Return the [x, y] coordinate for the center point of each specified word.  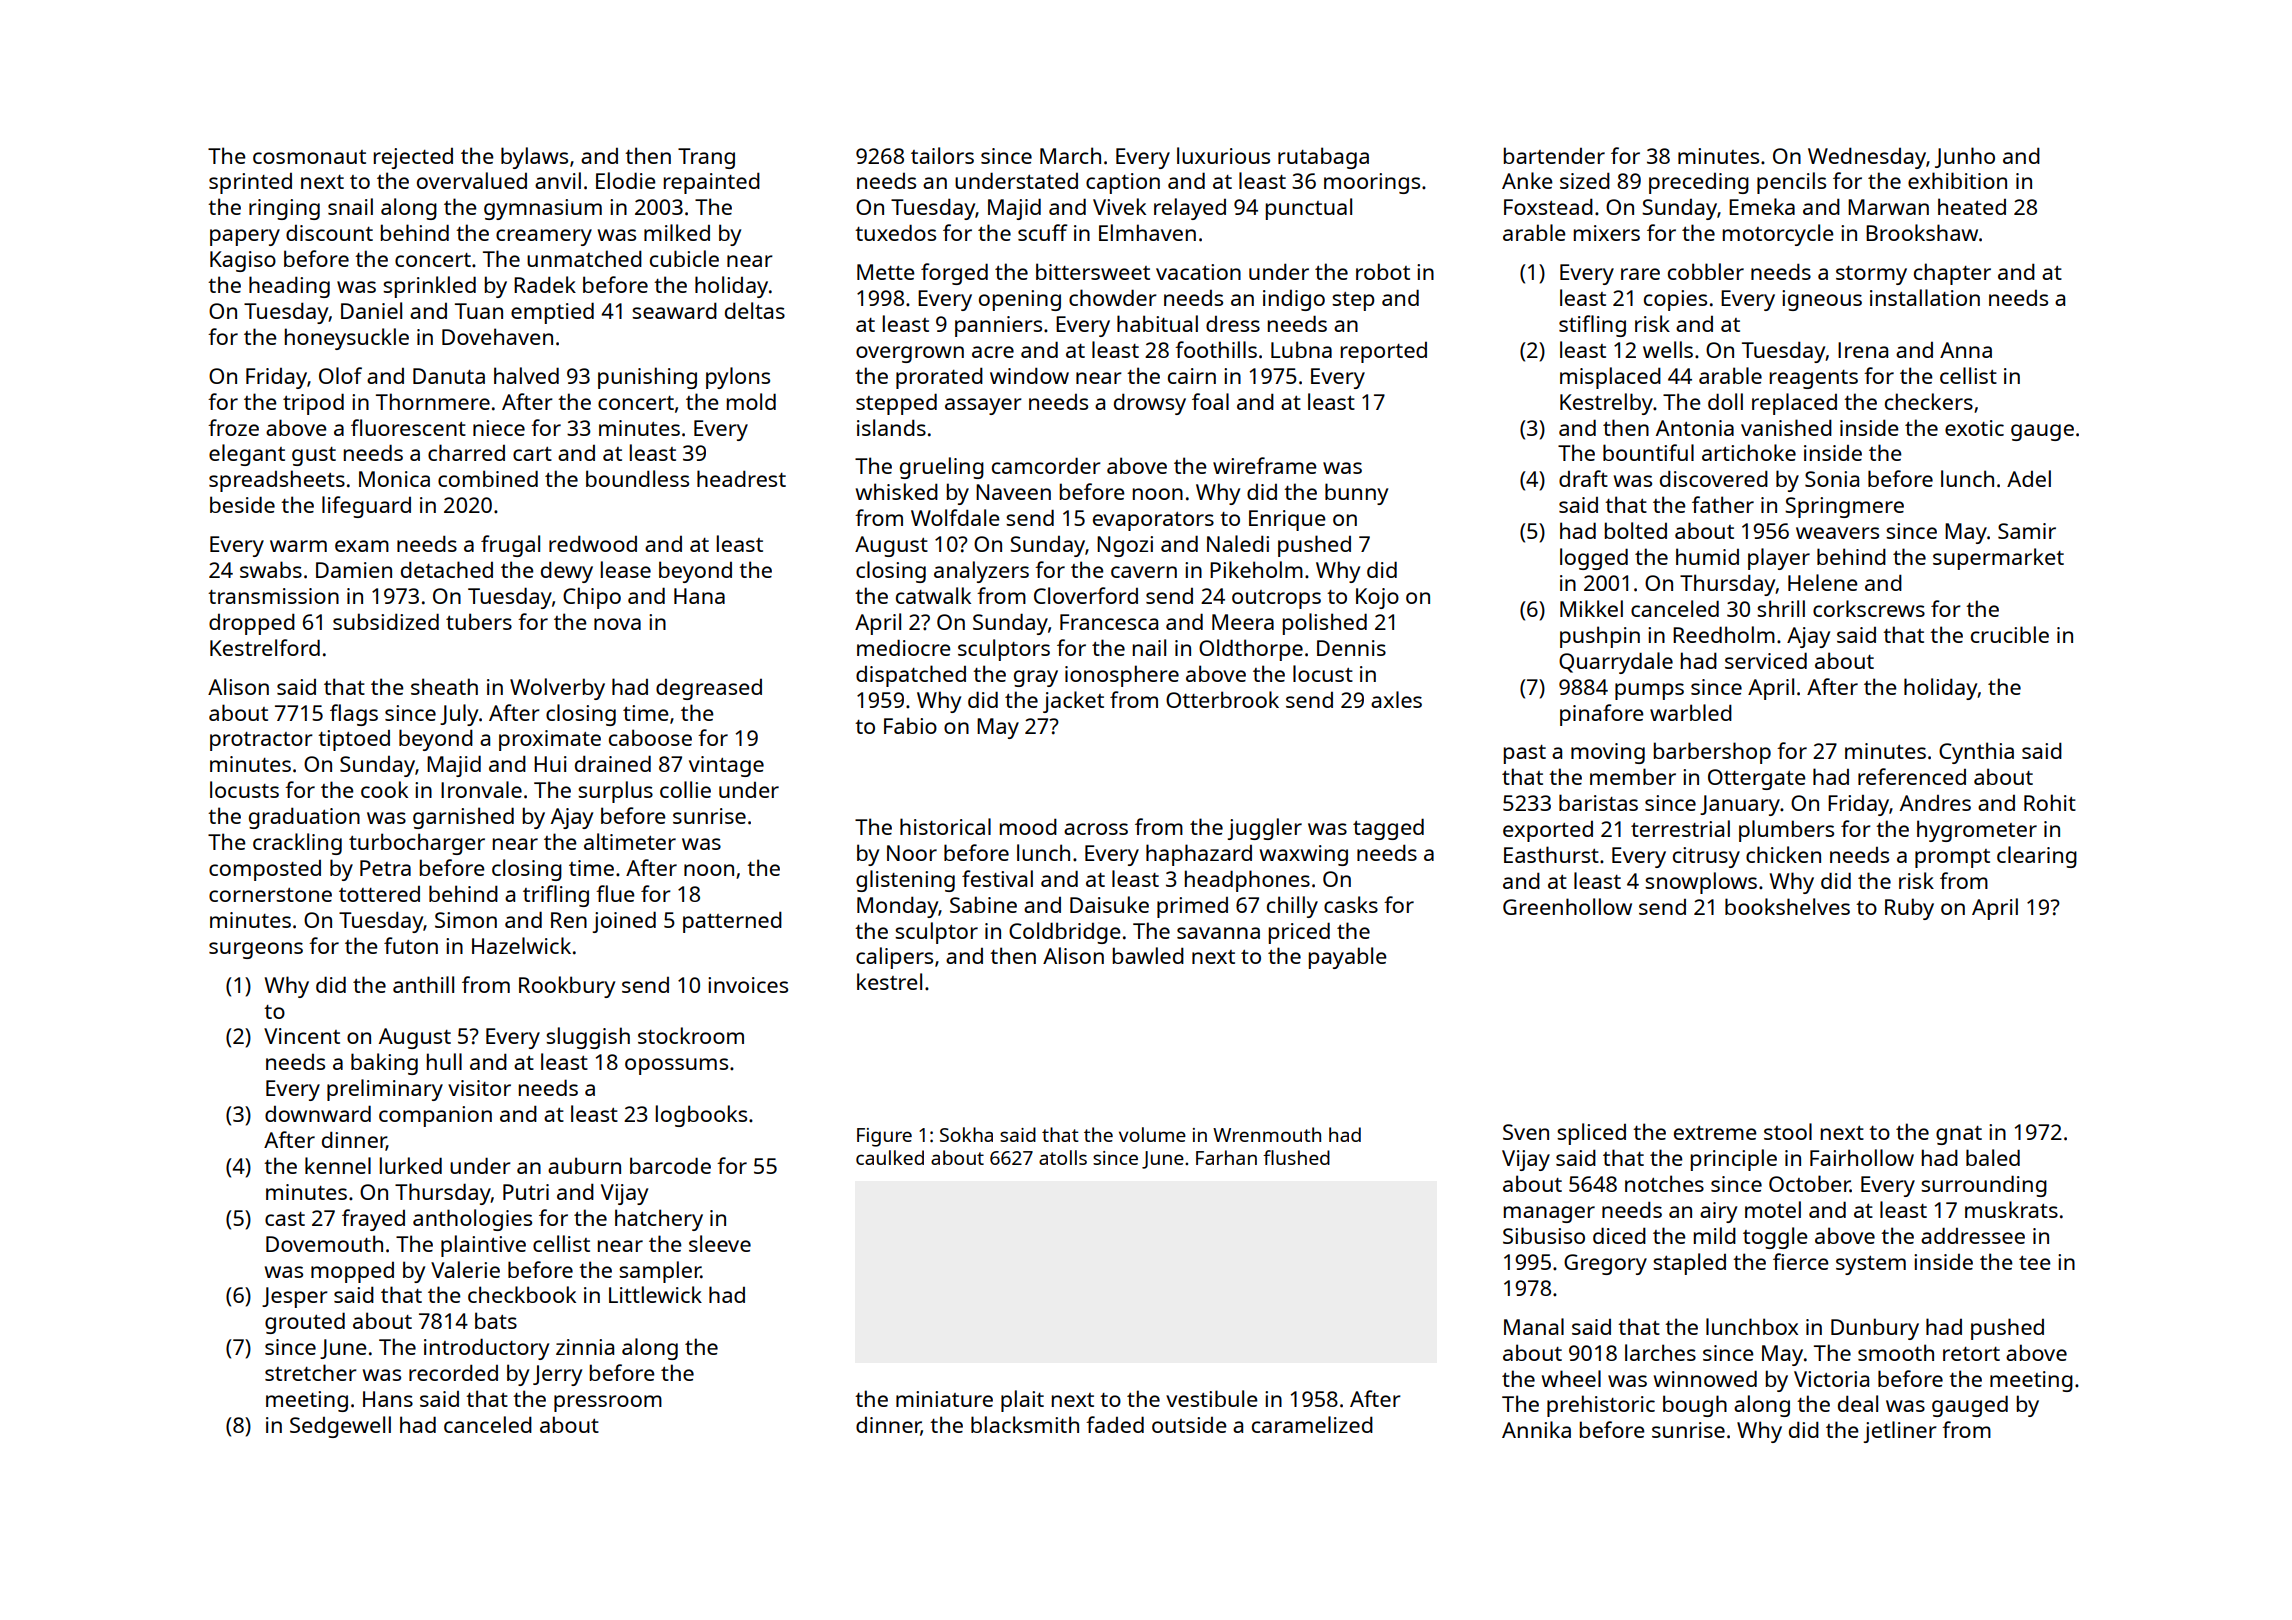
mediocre [904, 647]
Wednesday [1867, 158]
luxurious [1223, 155]
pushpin [1600, 637]
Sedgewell [340, 1427]
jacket [1073, 702]
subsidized [386, 621]
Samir [2027, 531]
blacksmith [1025, 1424]
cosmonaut [309, 157]
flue [615, 893]
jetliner [1900, 1432]
